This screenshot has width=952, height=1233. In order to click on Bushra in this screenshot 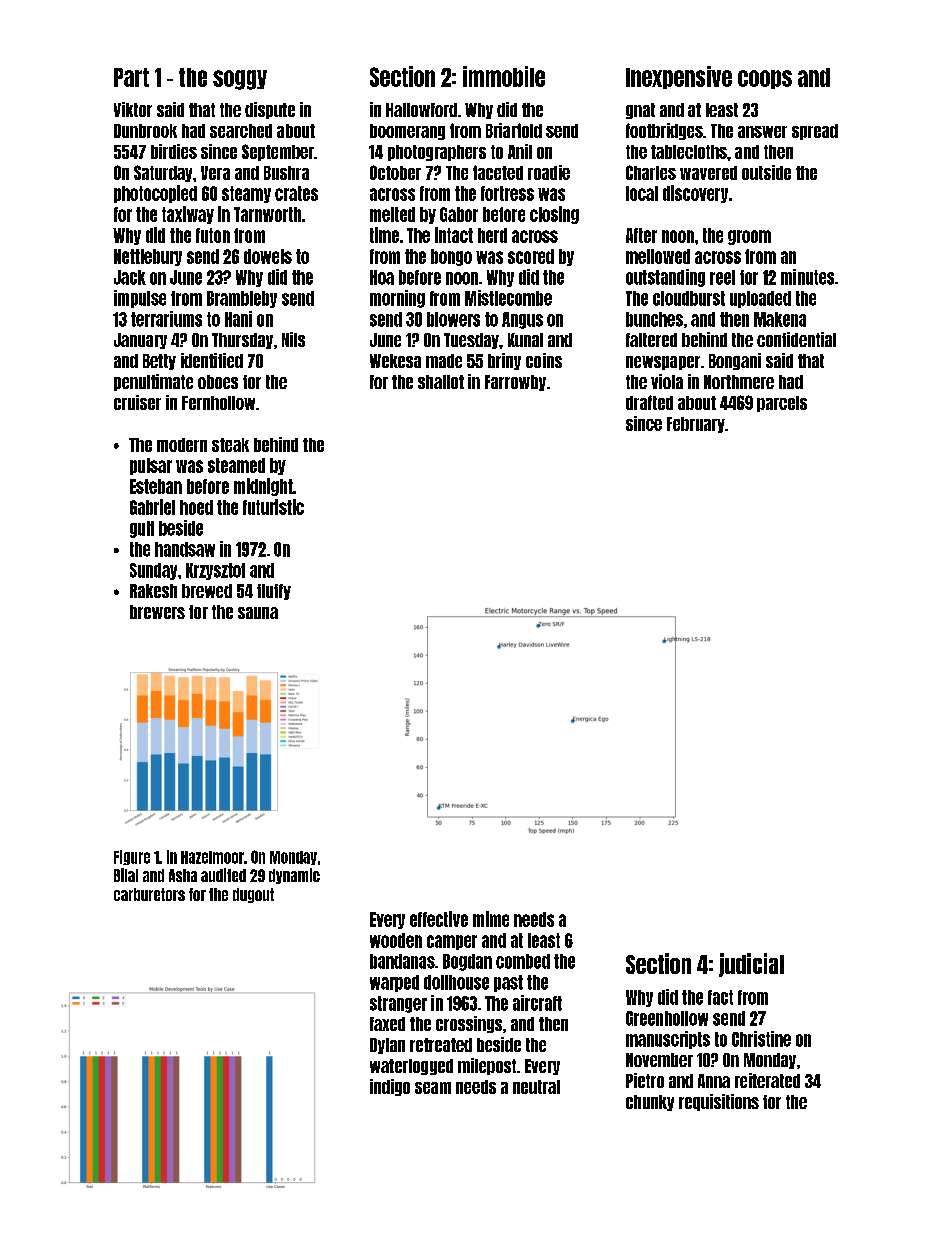, I will do `click(286, 173)`.
